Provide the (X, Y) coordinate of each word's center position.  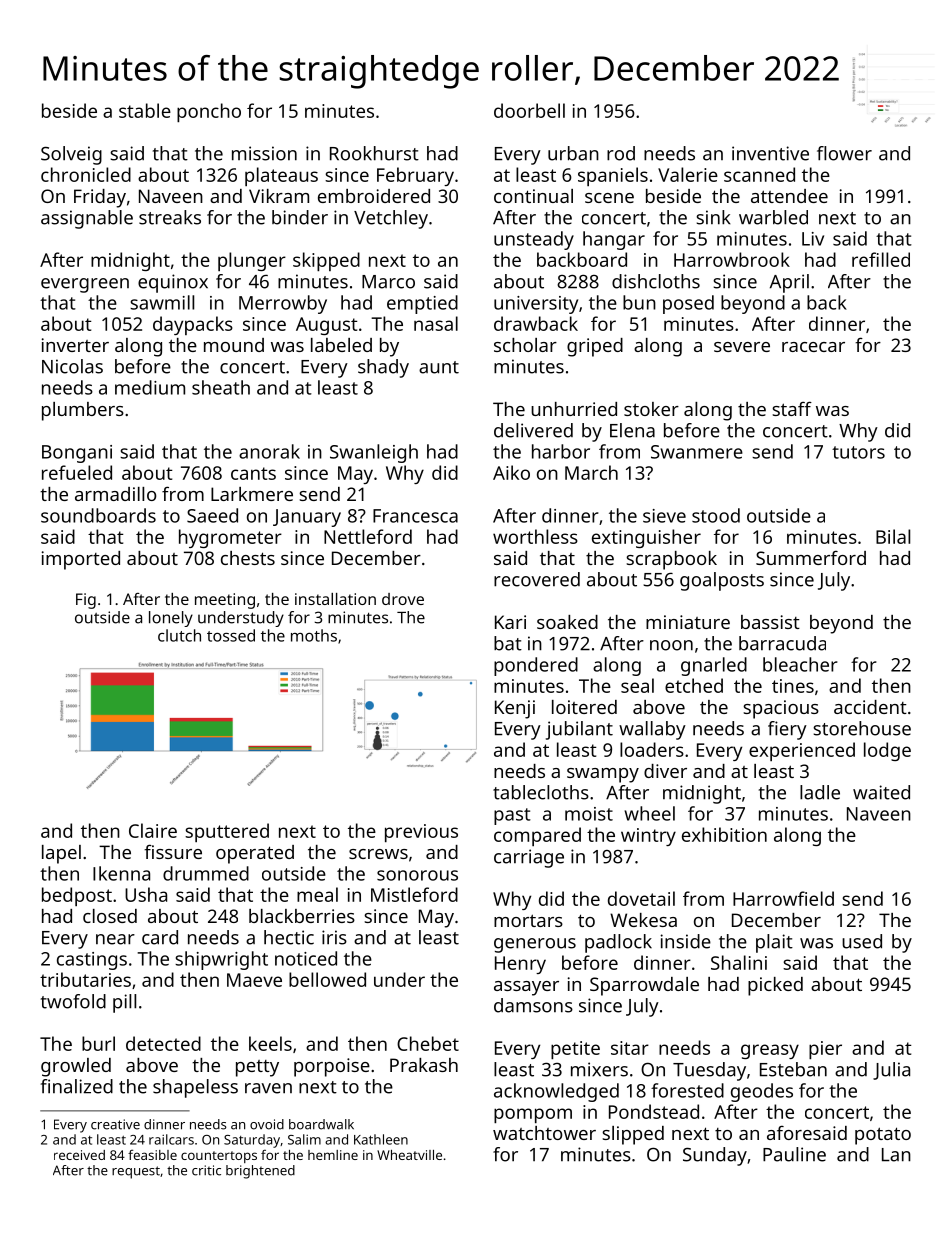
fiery (787, 730)
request (136, 1172)
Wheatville (409, 1155)
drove (403, 599)
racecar (813, 347)
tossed (231, 635)
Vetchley (391, 219)
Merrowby (283, 304)
